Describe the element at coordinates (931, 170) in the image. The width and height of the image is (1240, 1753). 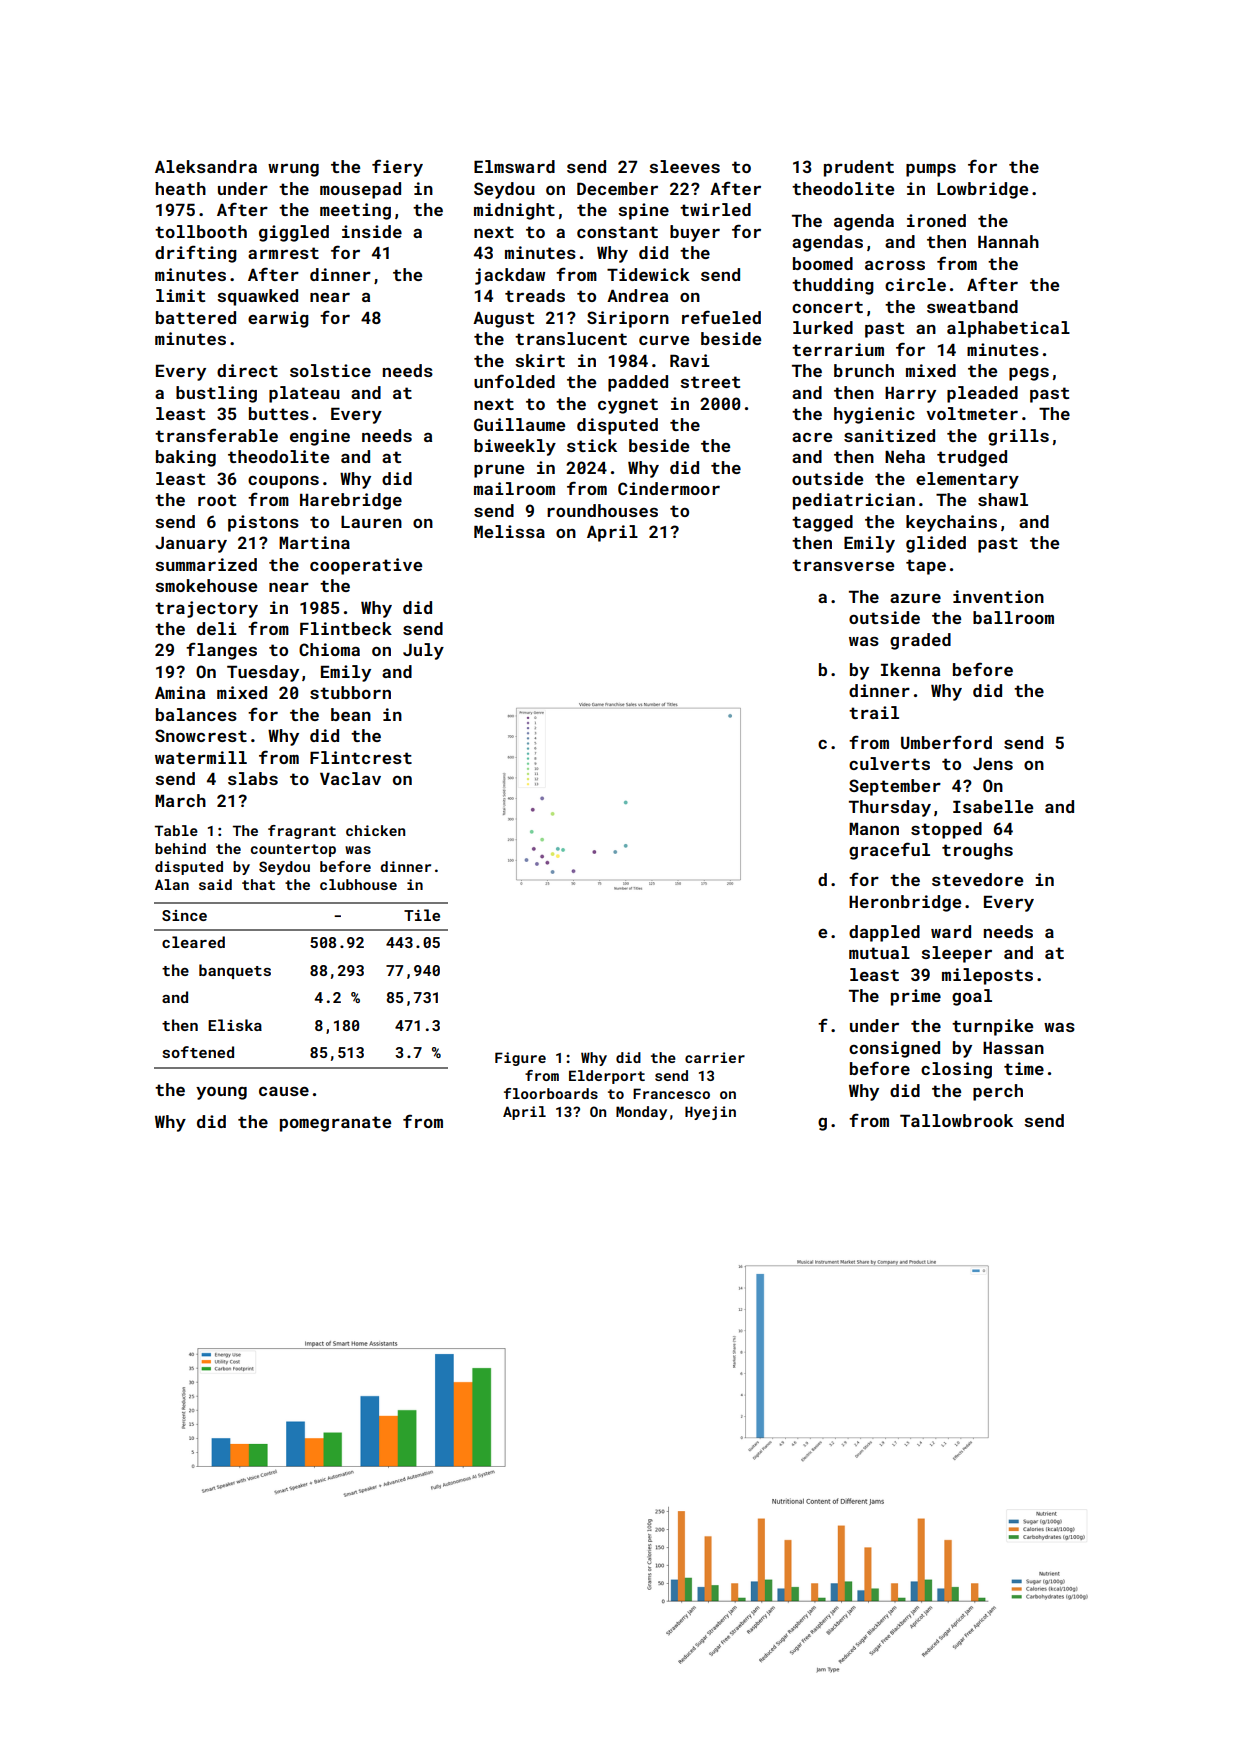
I see `pumps` at that location.
